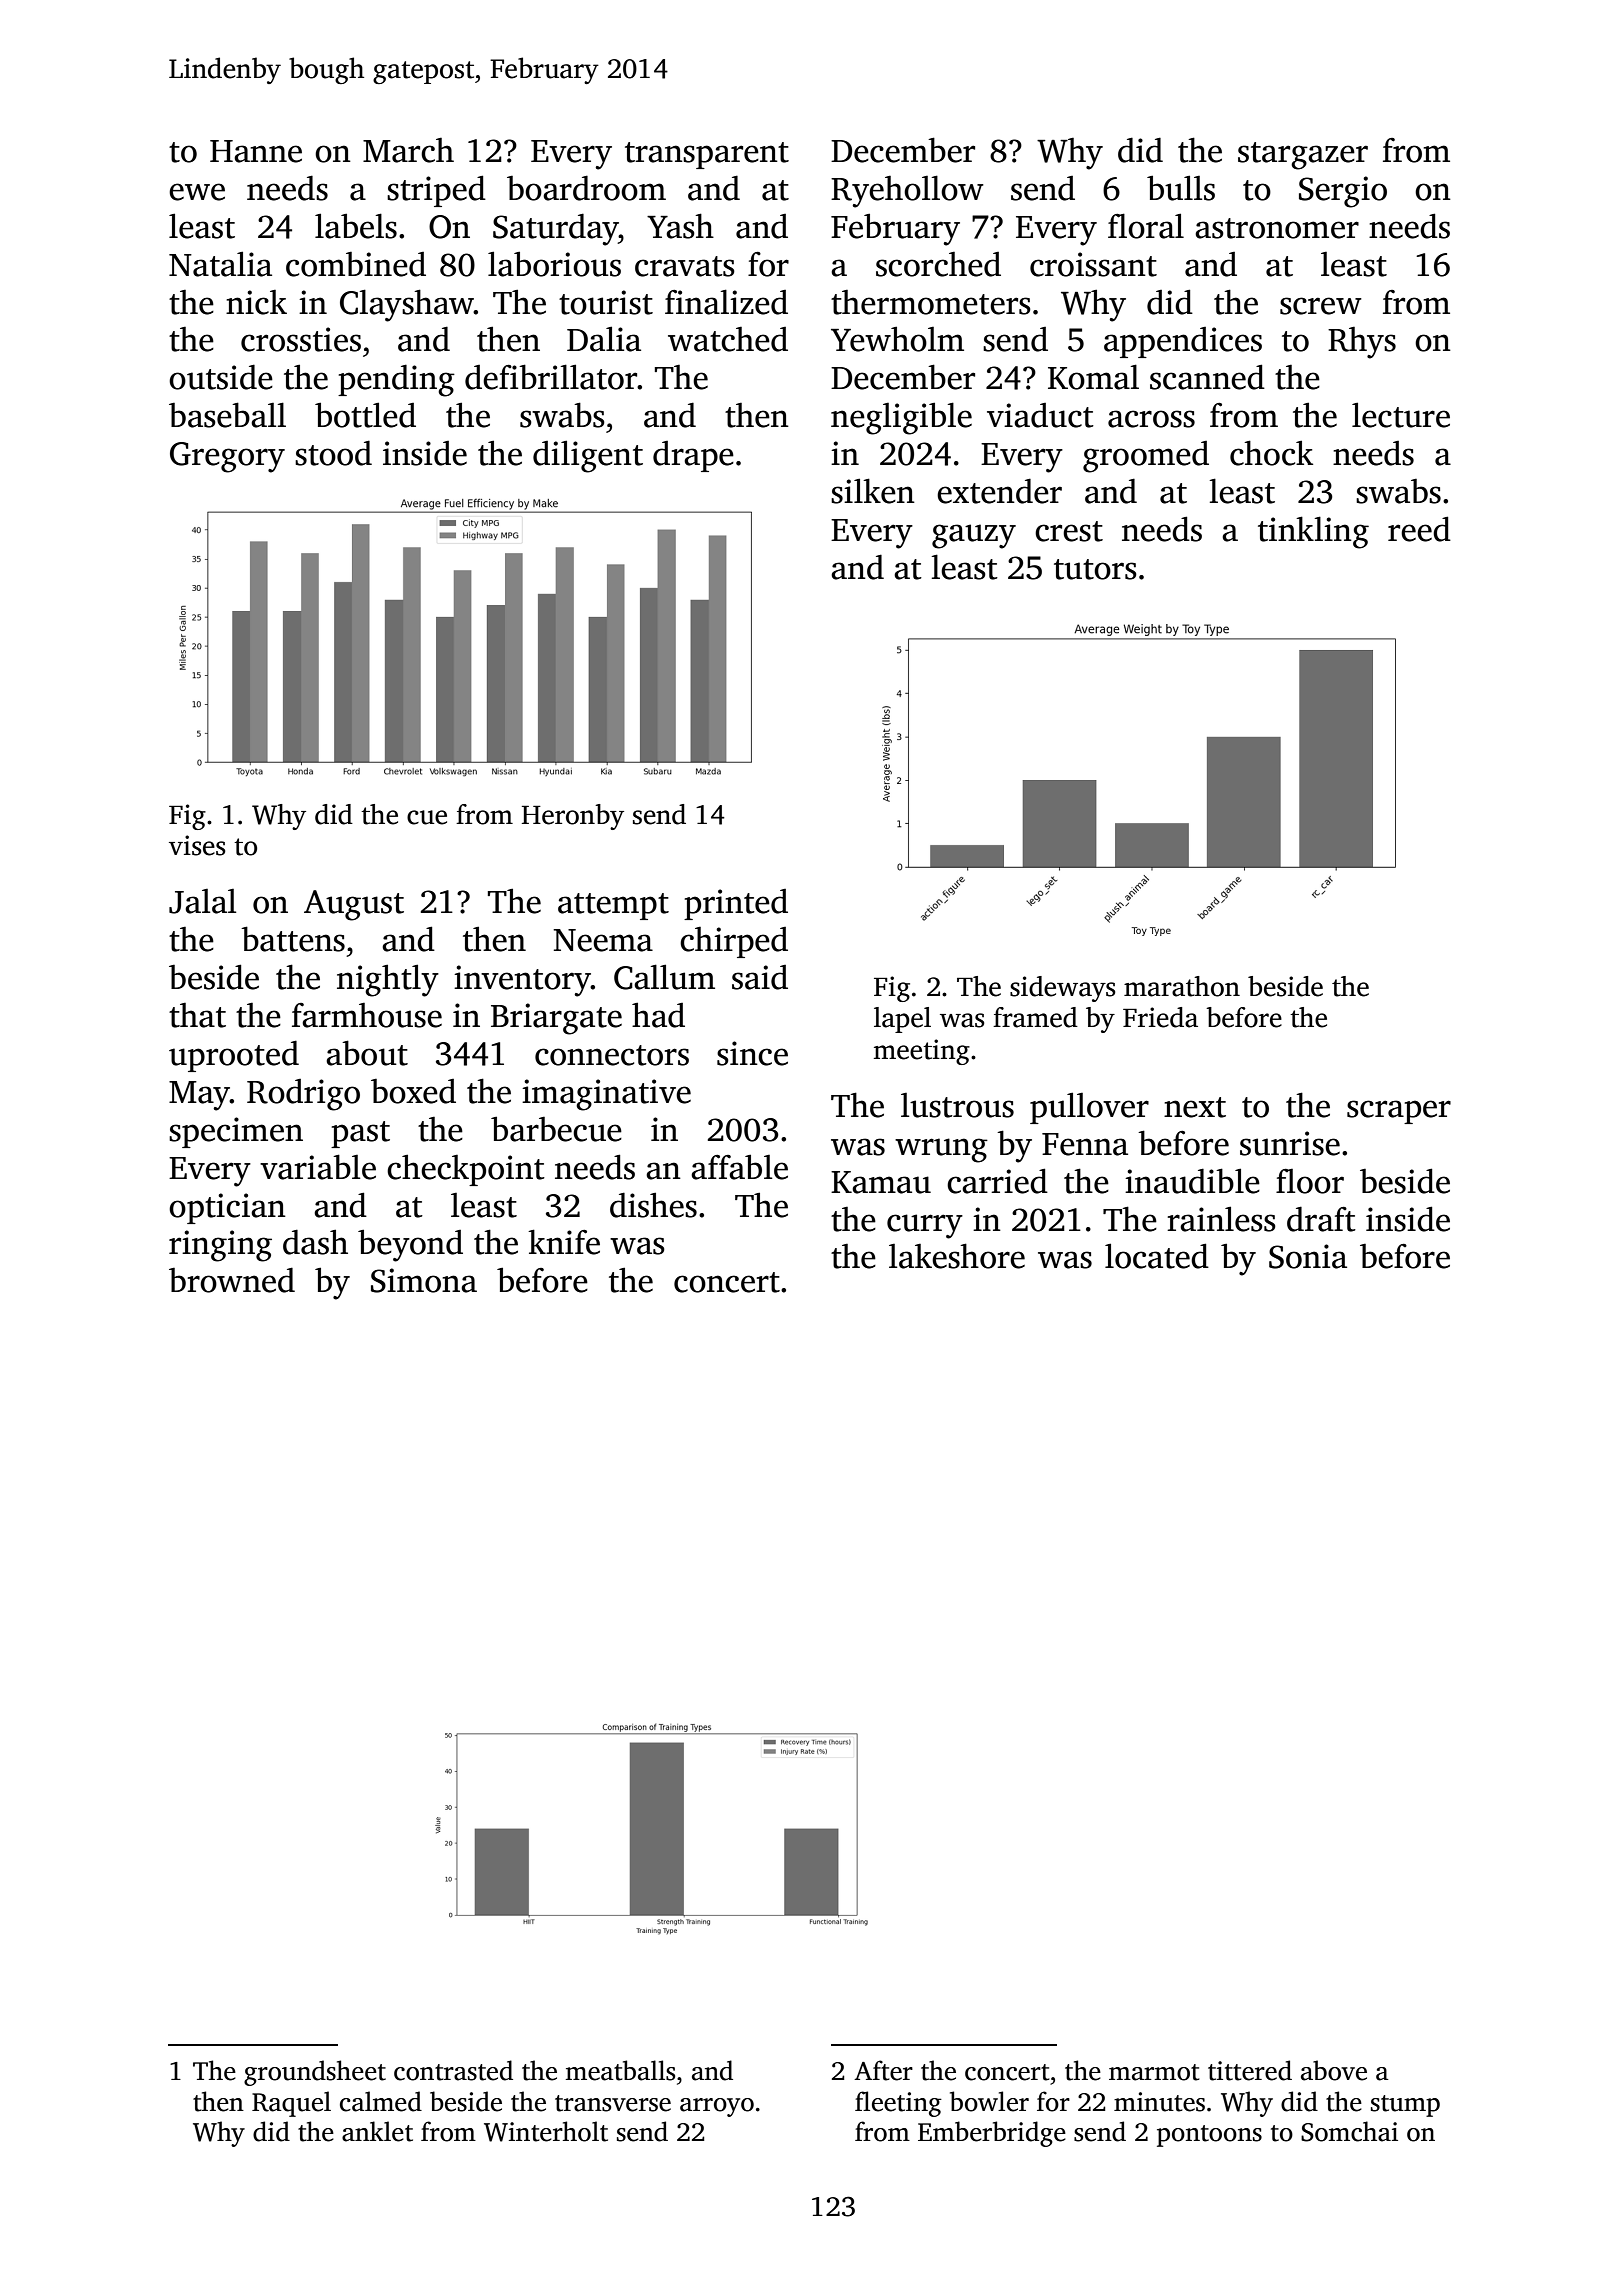 This screenshot has height=2292, width=1620. I want to click on combined, so click(356, 264).
